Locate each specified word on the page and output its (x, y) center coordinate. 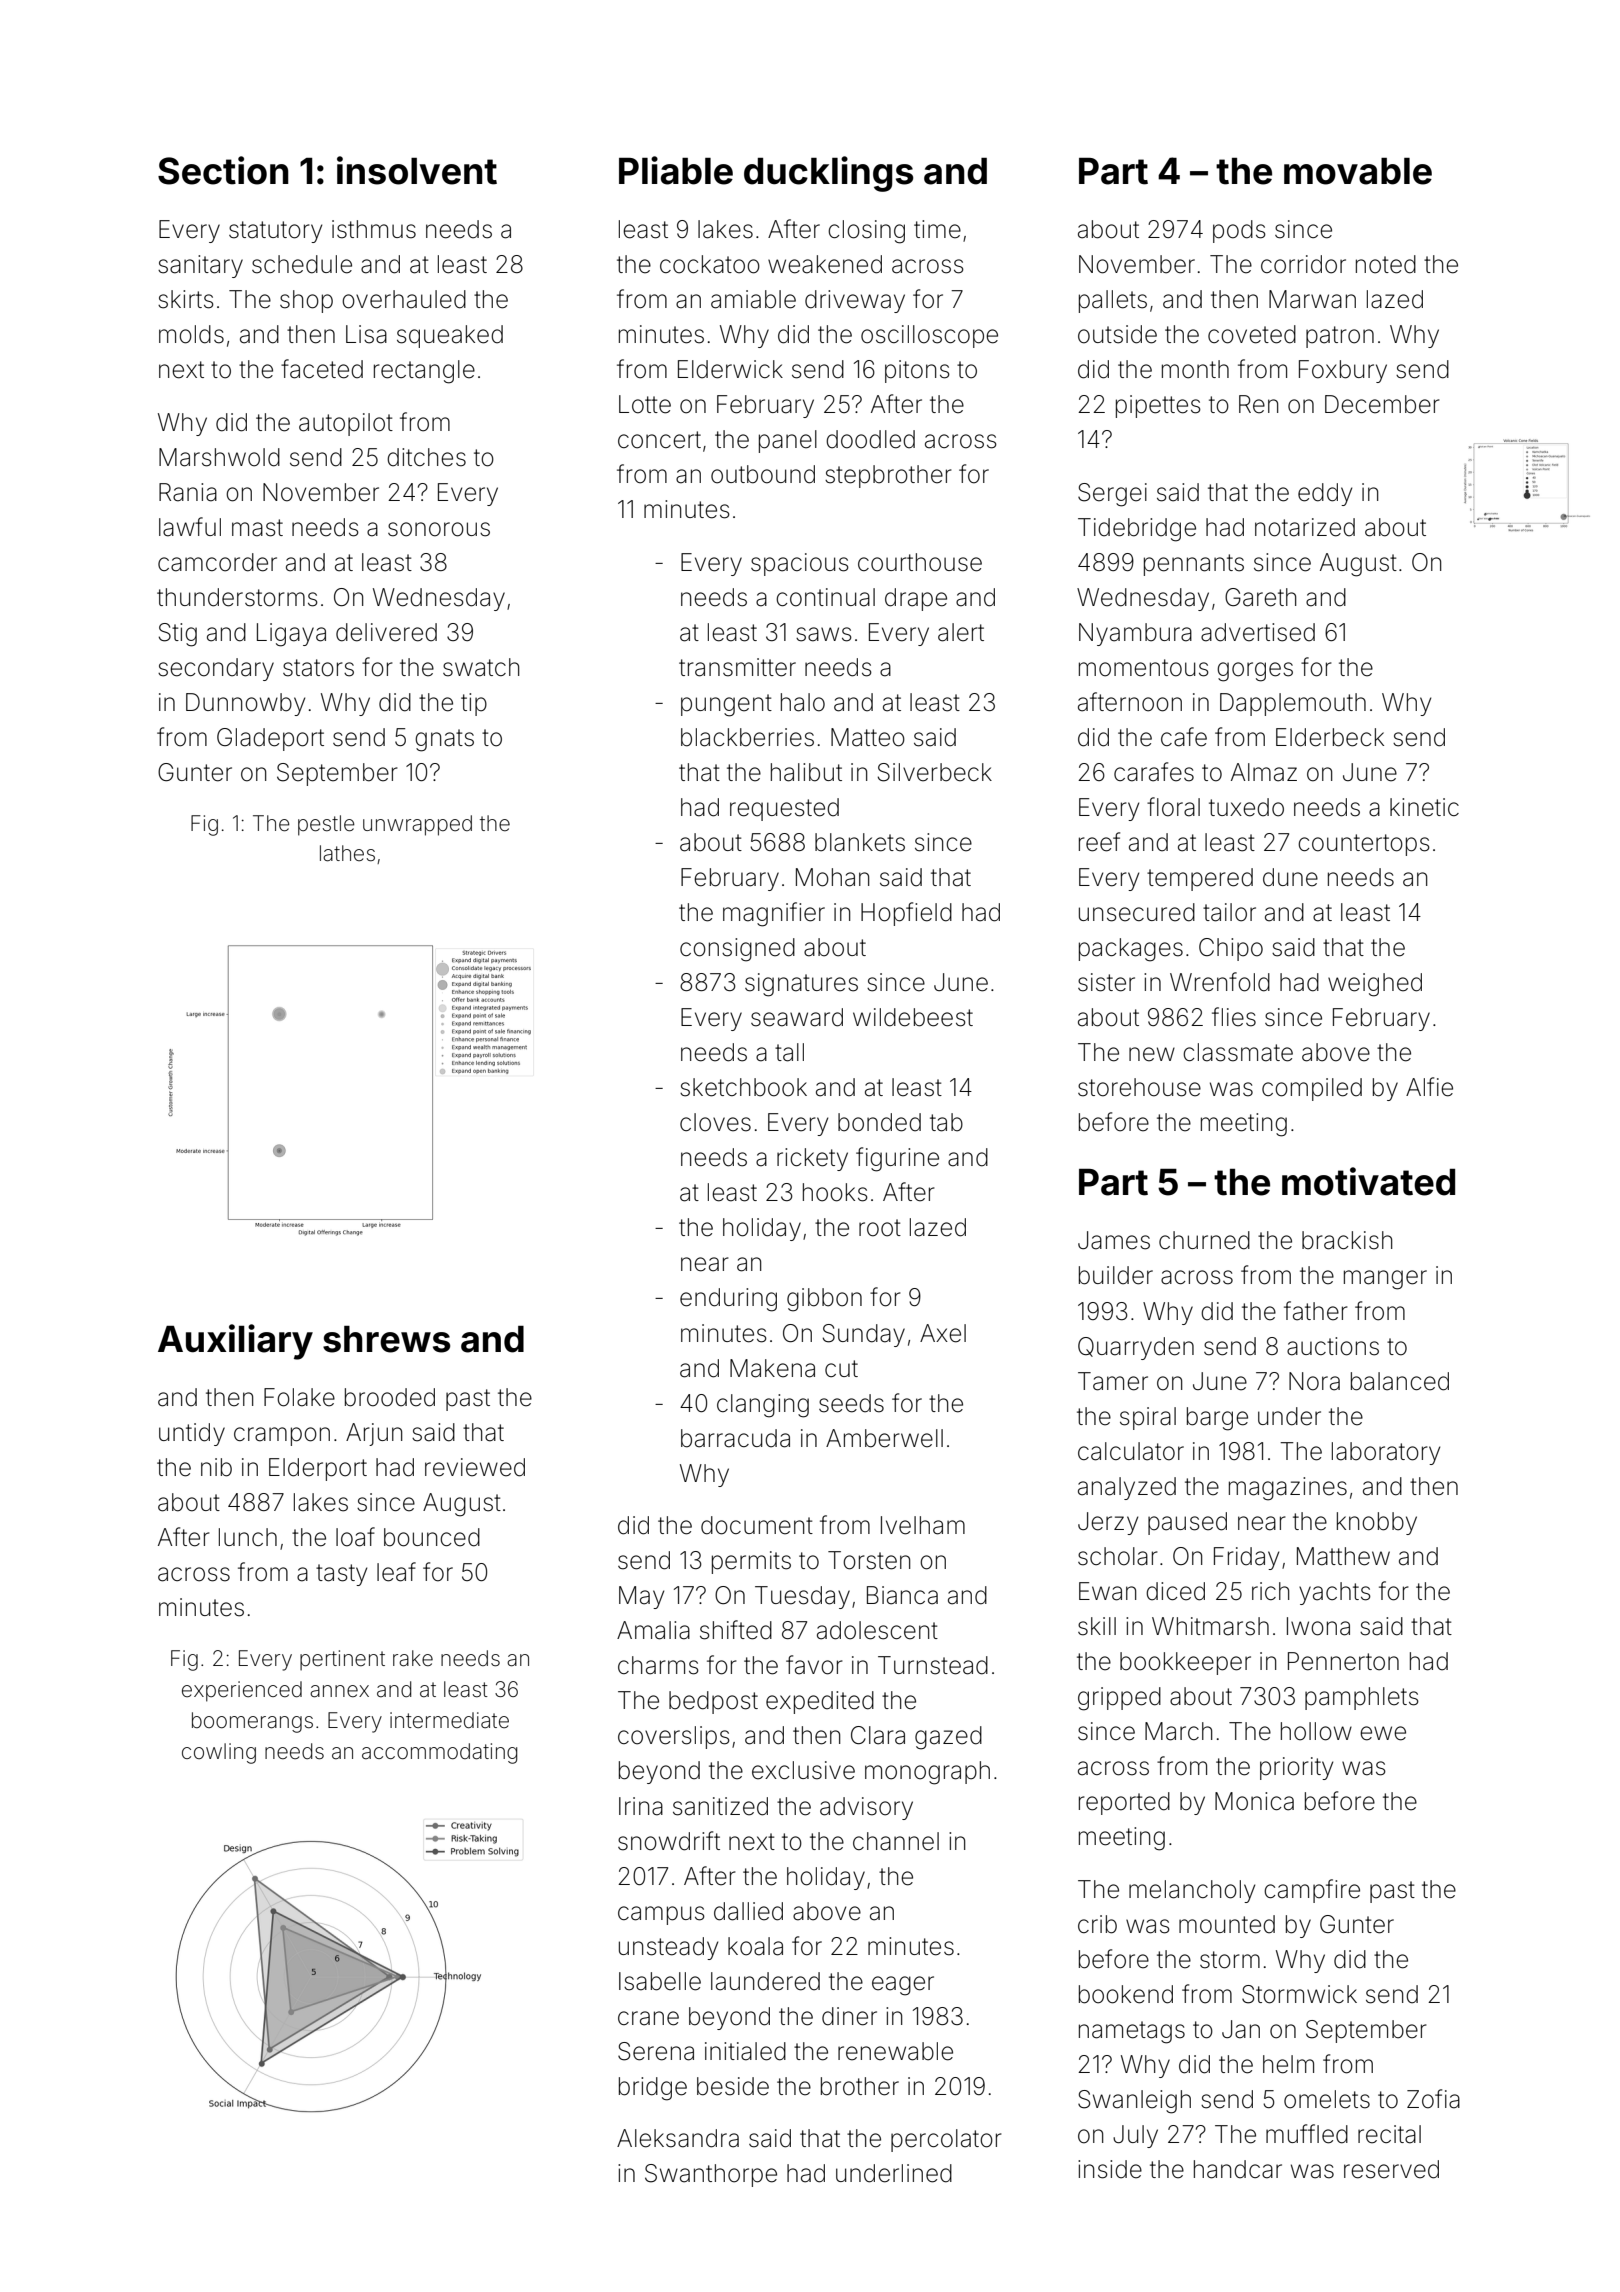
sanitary (200, 266)
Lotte (645, 404)
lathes (347, 853)
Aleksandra (678, 2138)
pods (1239, 231)
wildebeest (913, 1017)
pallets (1113, 301)
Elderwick (730, 369)
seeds (851, 1403)
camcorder (217, 562)
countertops (1364, 845)
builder (1116, 1275)
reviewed (475, 1467)
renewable (895, 2051)
